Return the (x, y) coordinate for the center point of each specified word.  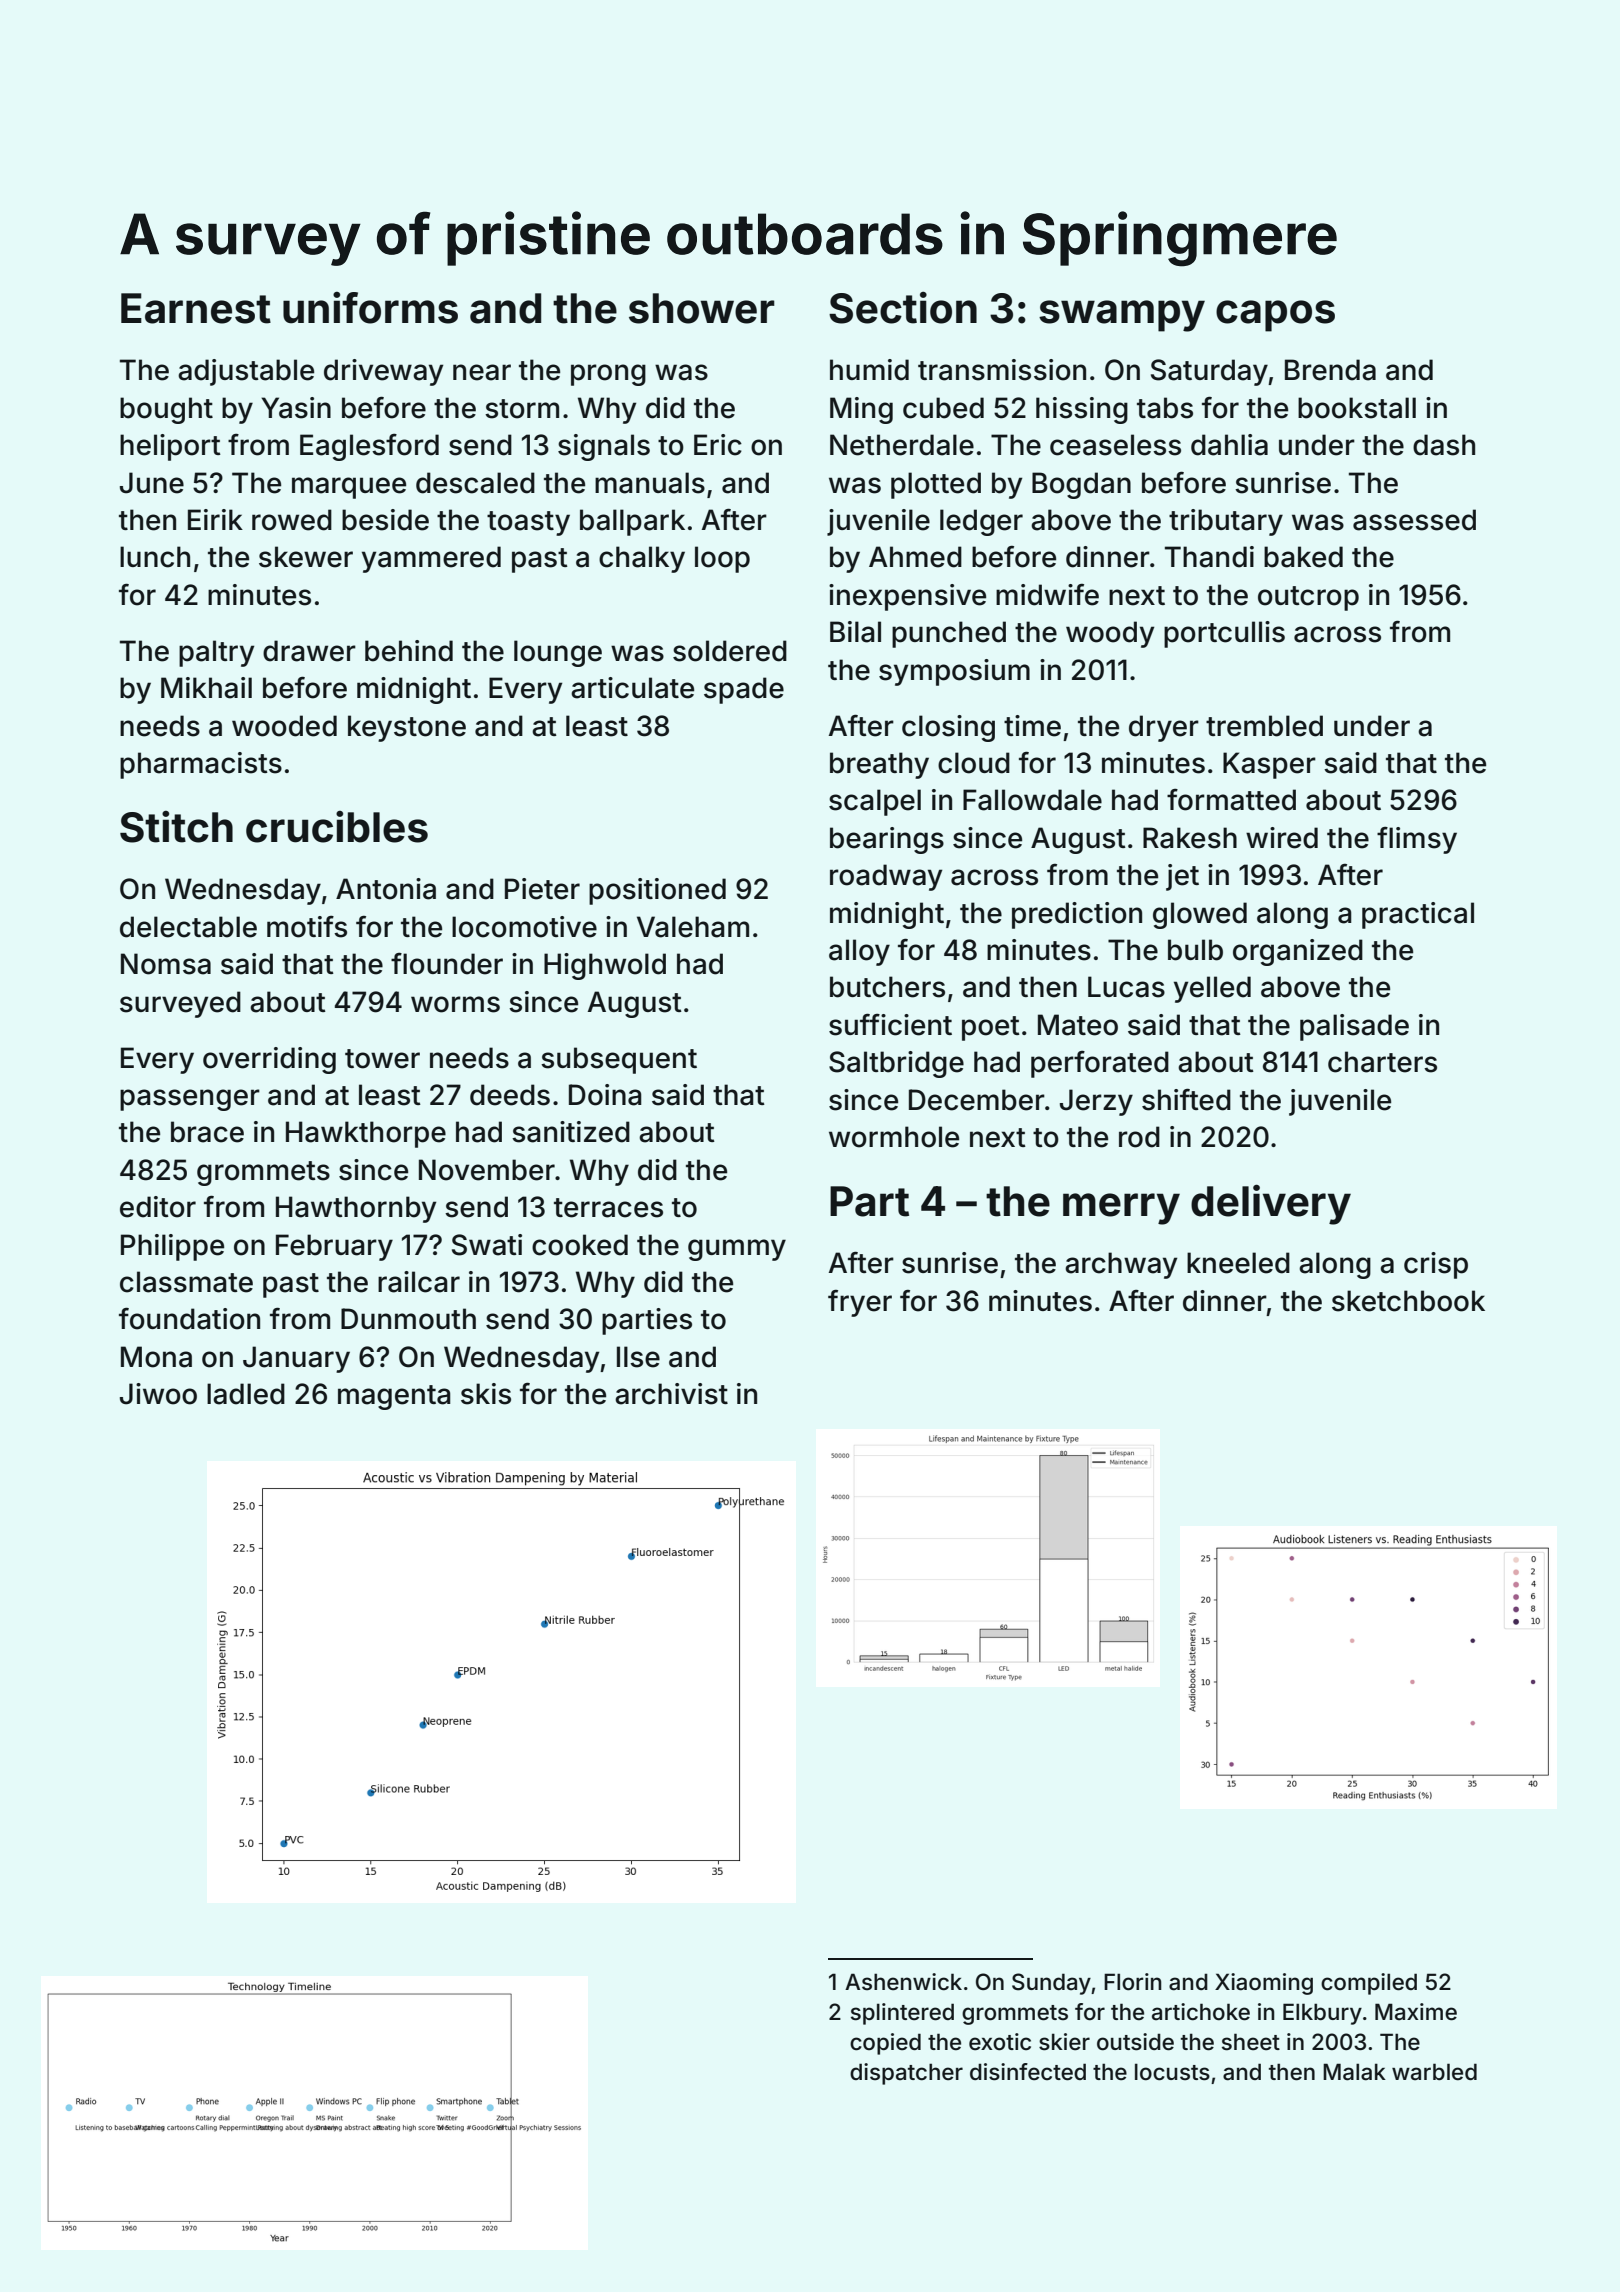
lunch (155, 557)
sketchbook (1408, 1301)
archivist (671, 1394)
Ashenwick (903, 1982)
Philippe (172, 1247)
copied (885, 2044)
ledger (981, 522)
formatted (1231, 799)
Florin (1133, 1982)
